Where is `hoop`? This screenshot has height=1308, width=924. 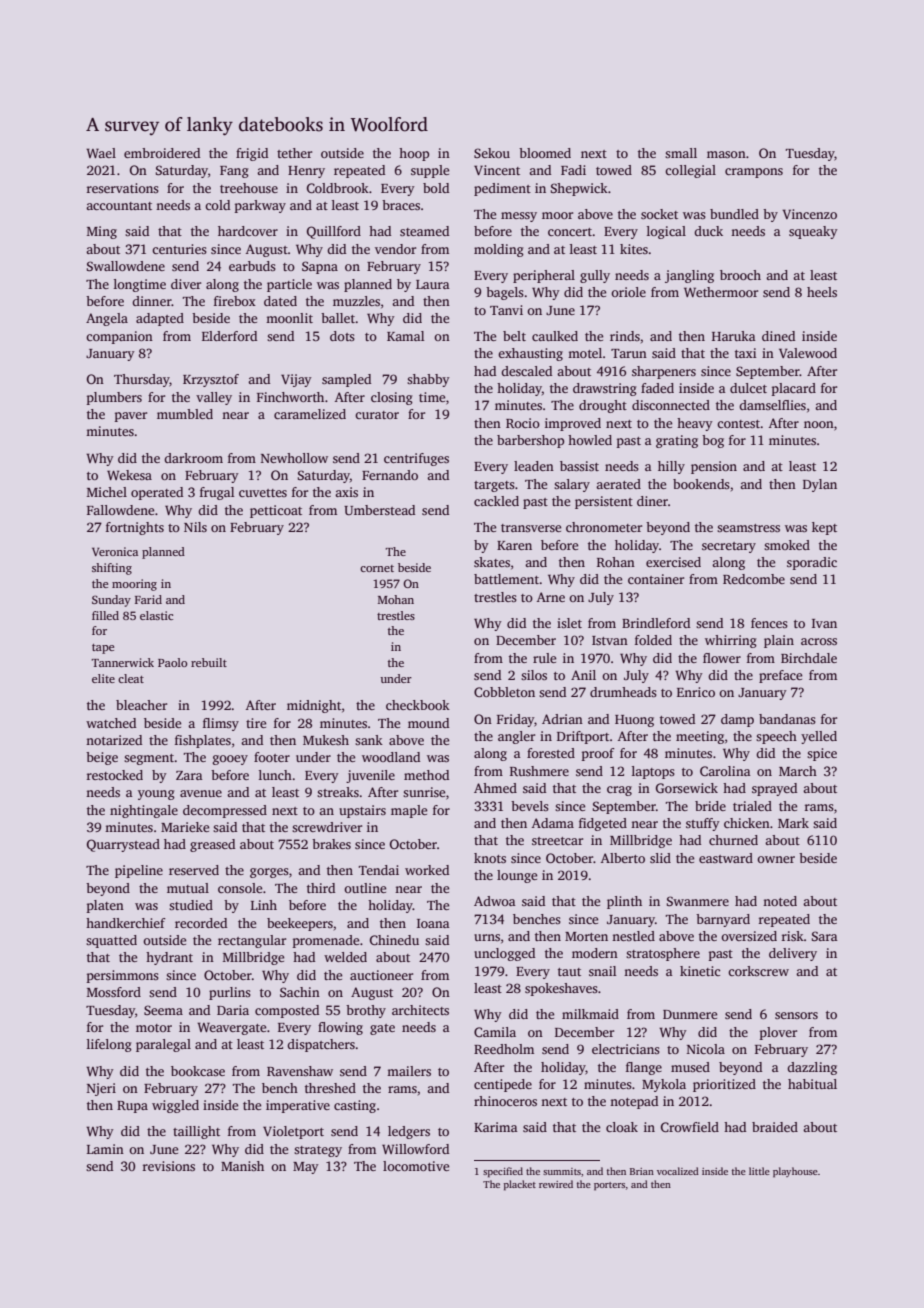 hoop is located at coordinates (414, 154).
